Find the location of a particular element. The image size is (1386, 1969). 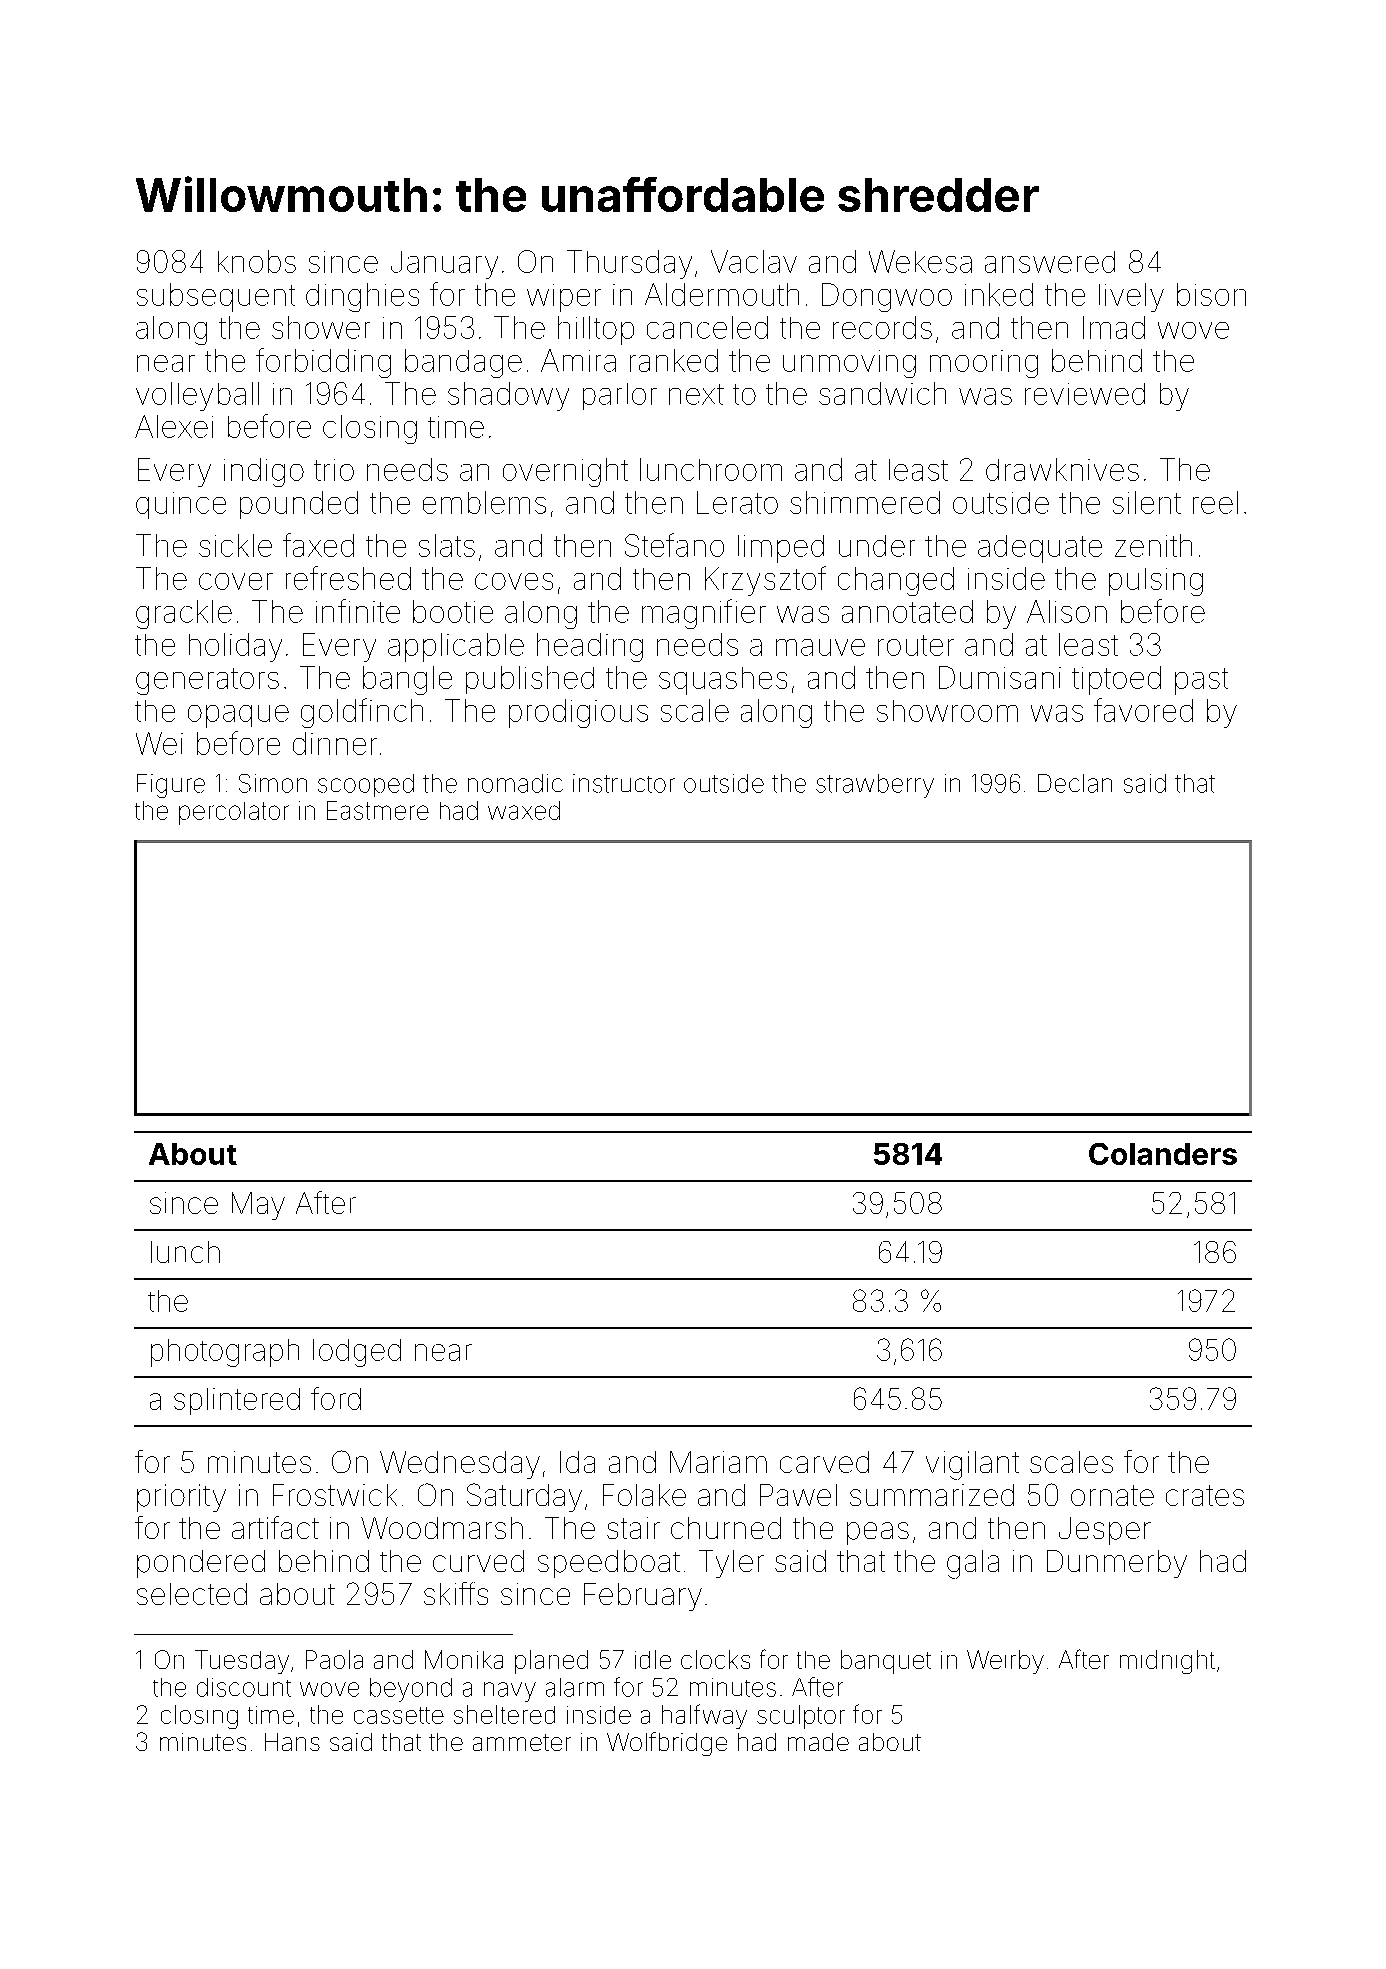

Amira is located at coordinates (578, 360).
